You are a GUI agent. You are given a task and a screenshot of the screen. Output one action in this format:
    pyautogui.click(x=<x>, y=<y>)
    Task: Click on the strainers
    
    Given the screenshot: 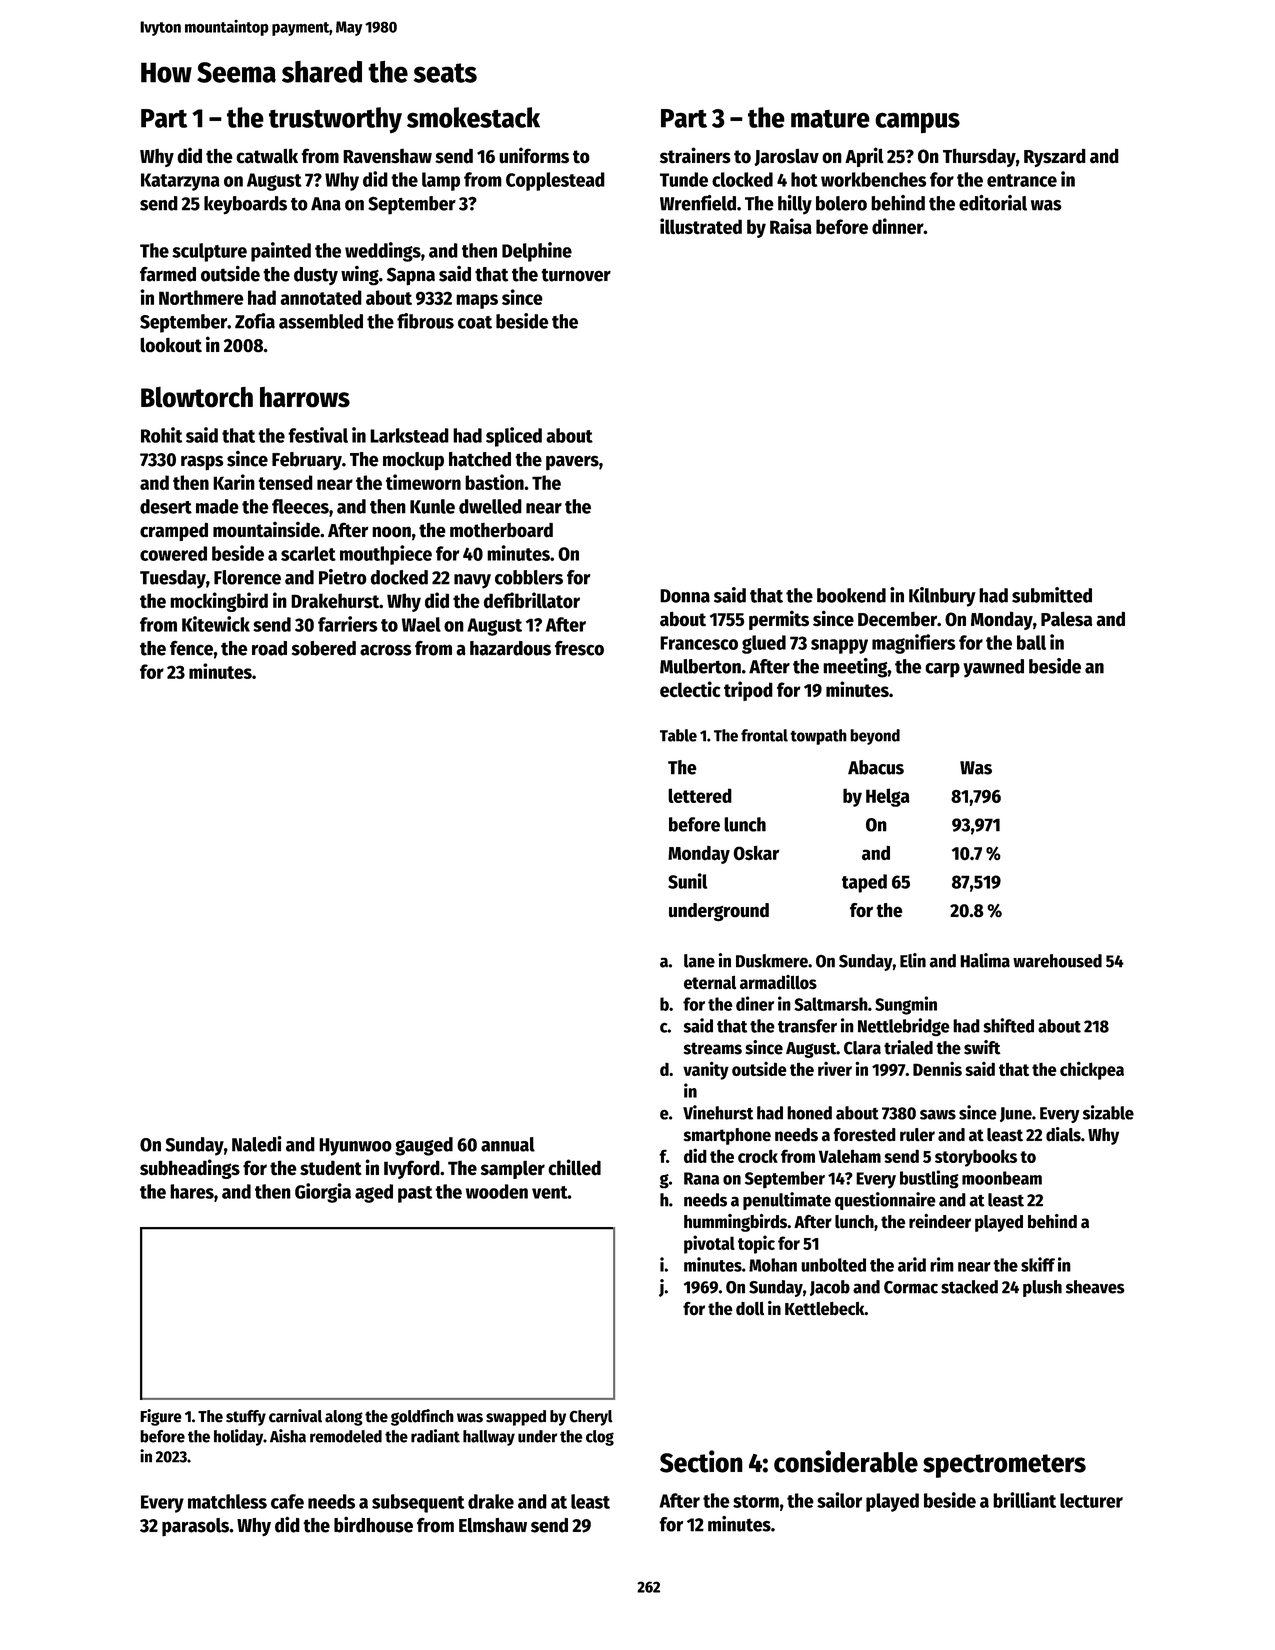 What is the action you would take?
    pyautogui.click(x=695, y=155)
